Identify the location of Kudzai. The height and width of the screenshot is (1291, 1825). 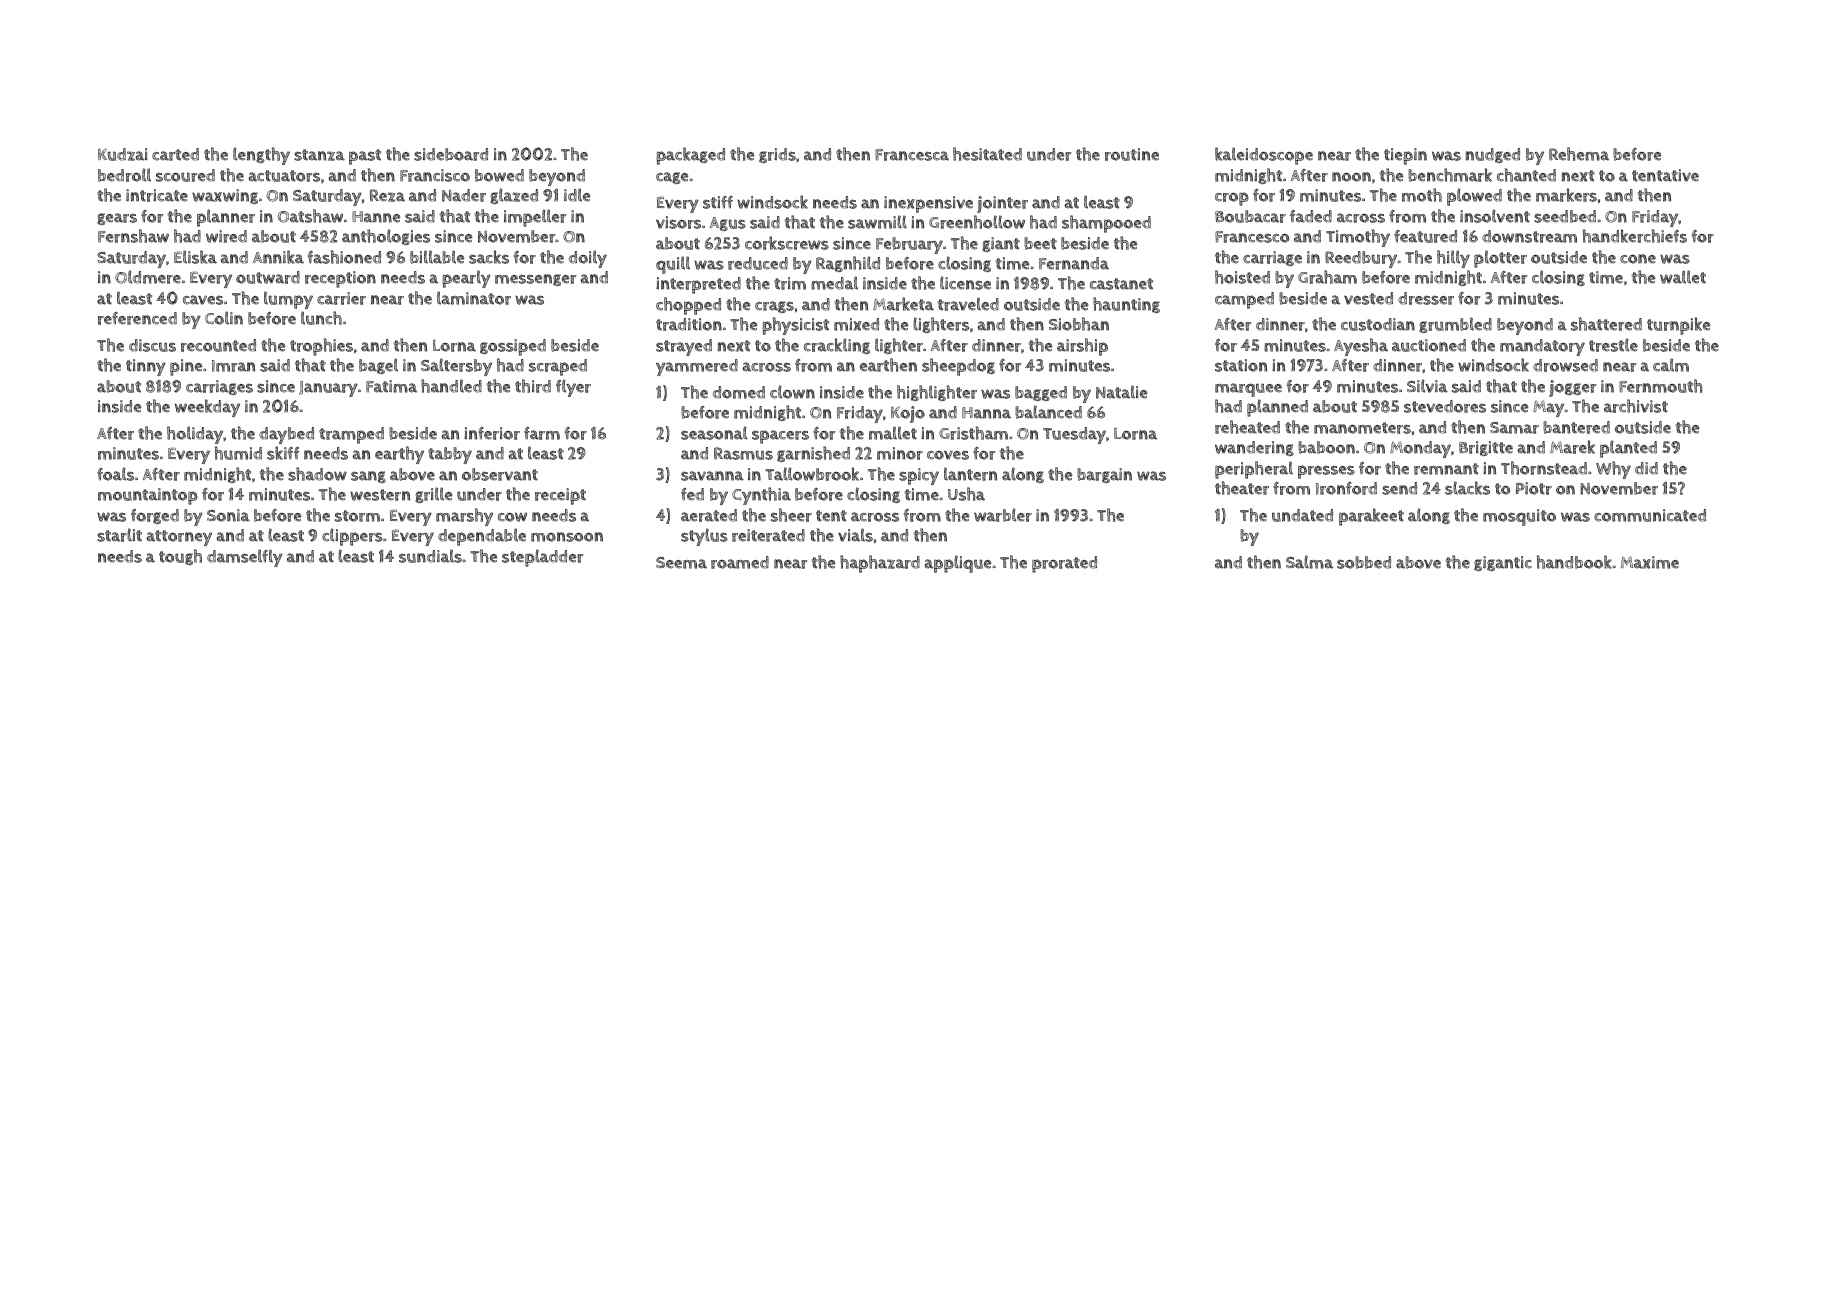
(123, 154).
